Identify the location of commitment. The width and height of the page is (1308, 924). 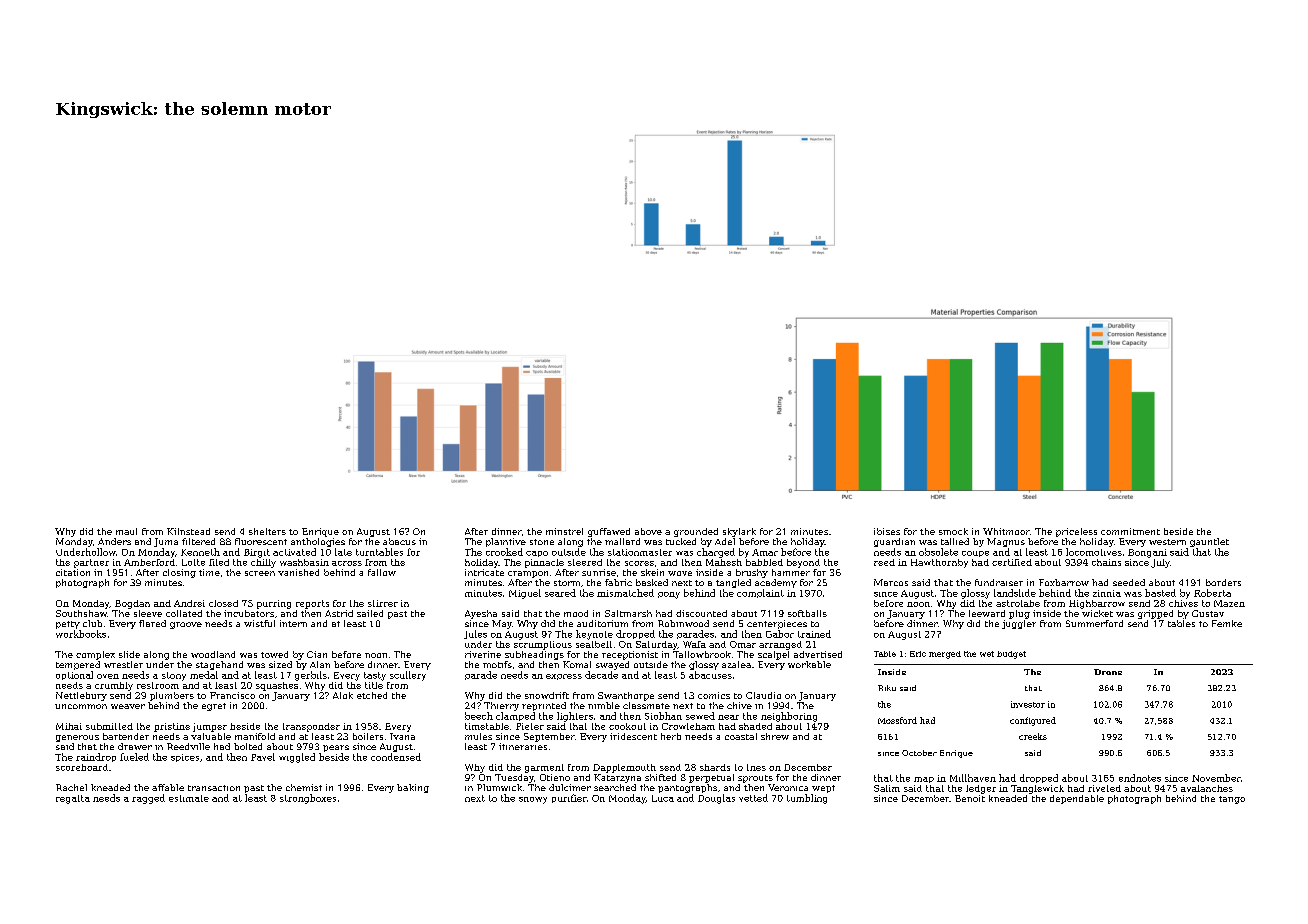
(1130, 531).
